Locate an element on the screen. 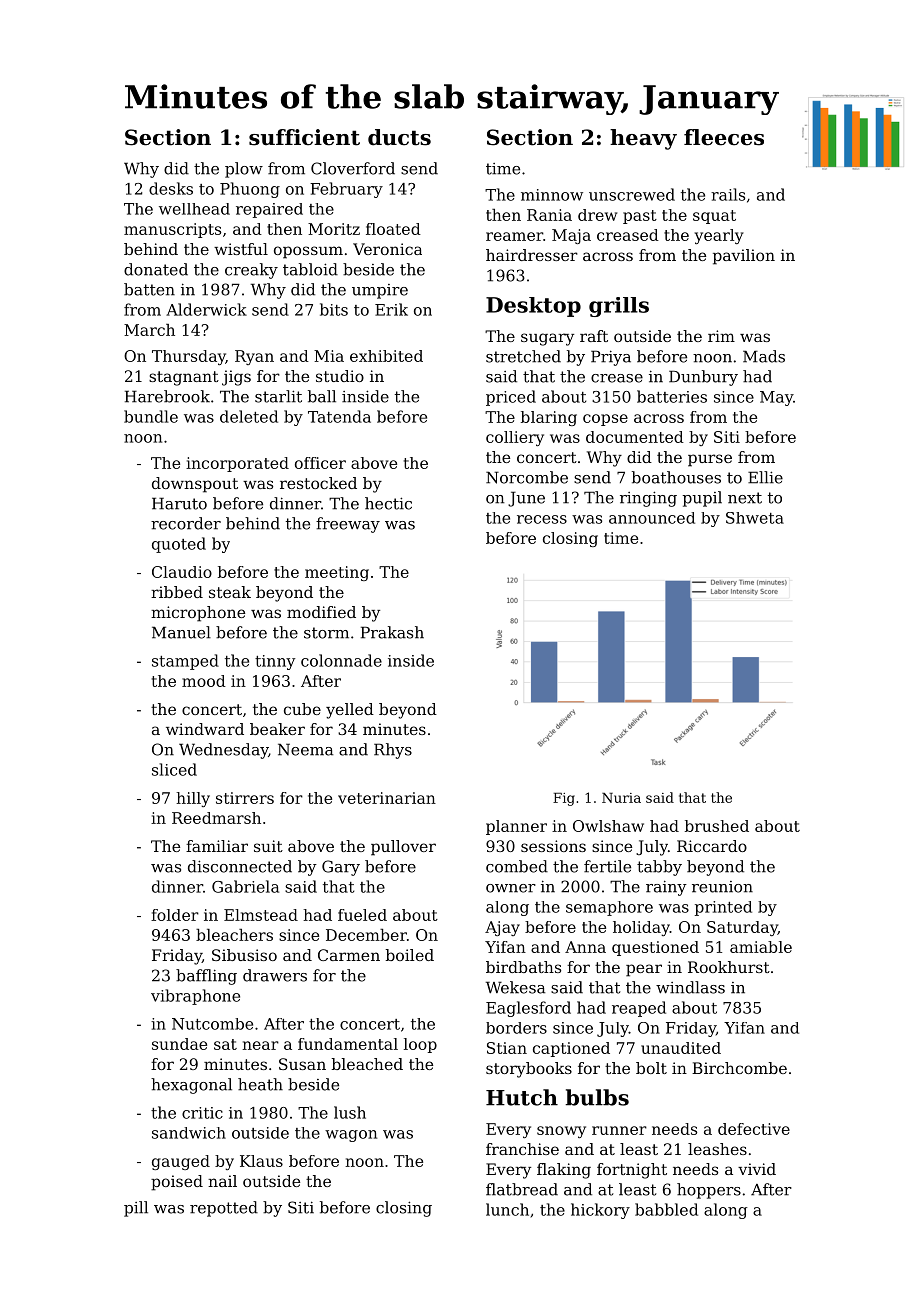  quoted is located at coordinates (179, 545).
